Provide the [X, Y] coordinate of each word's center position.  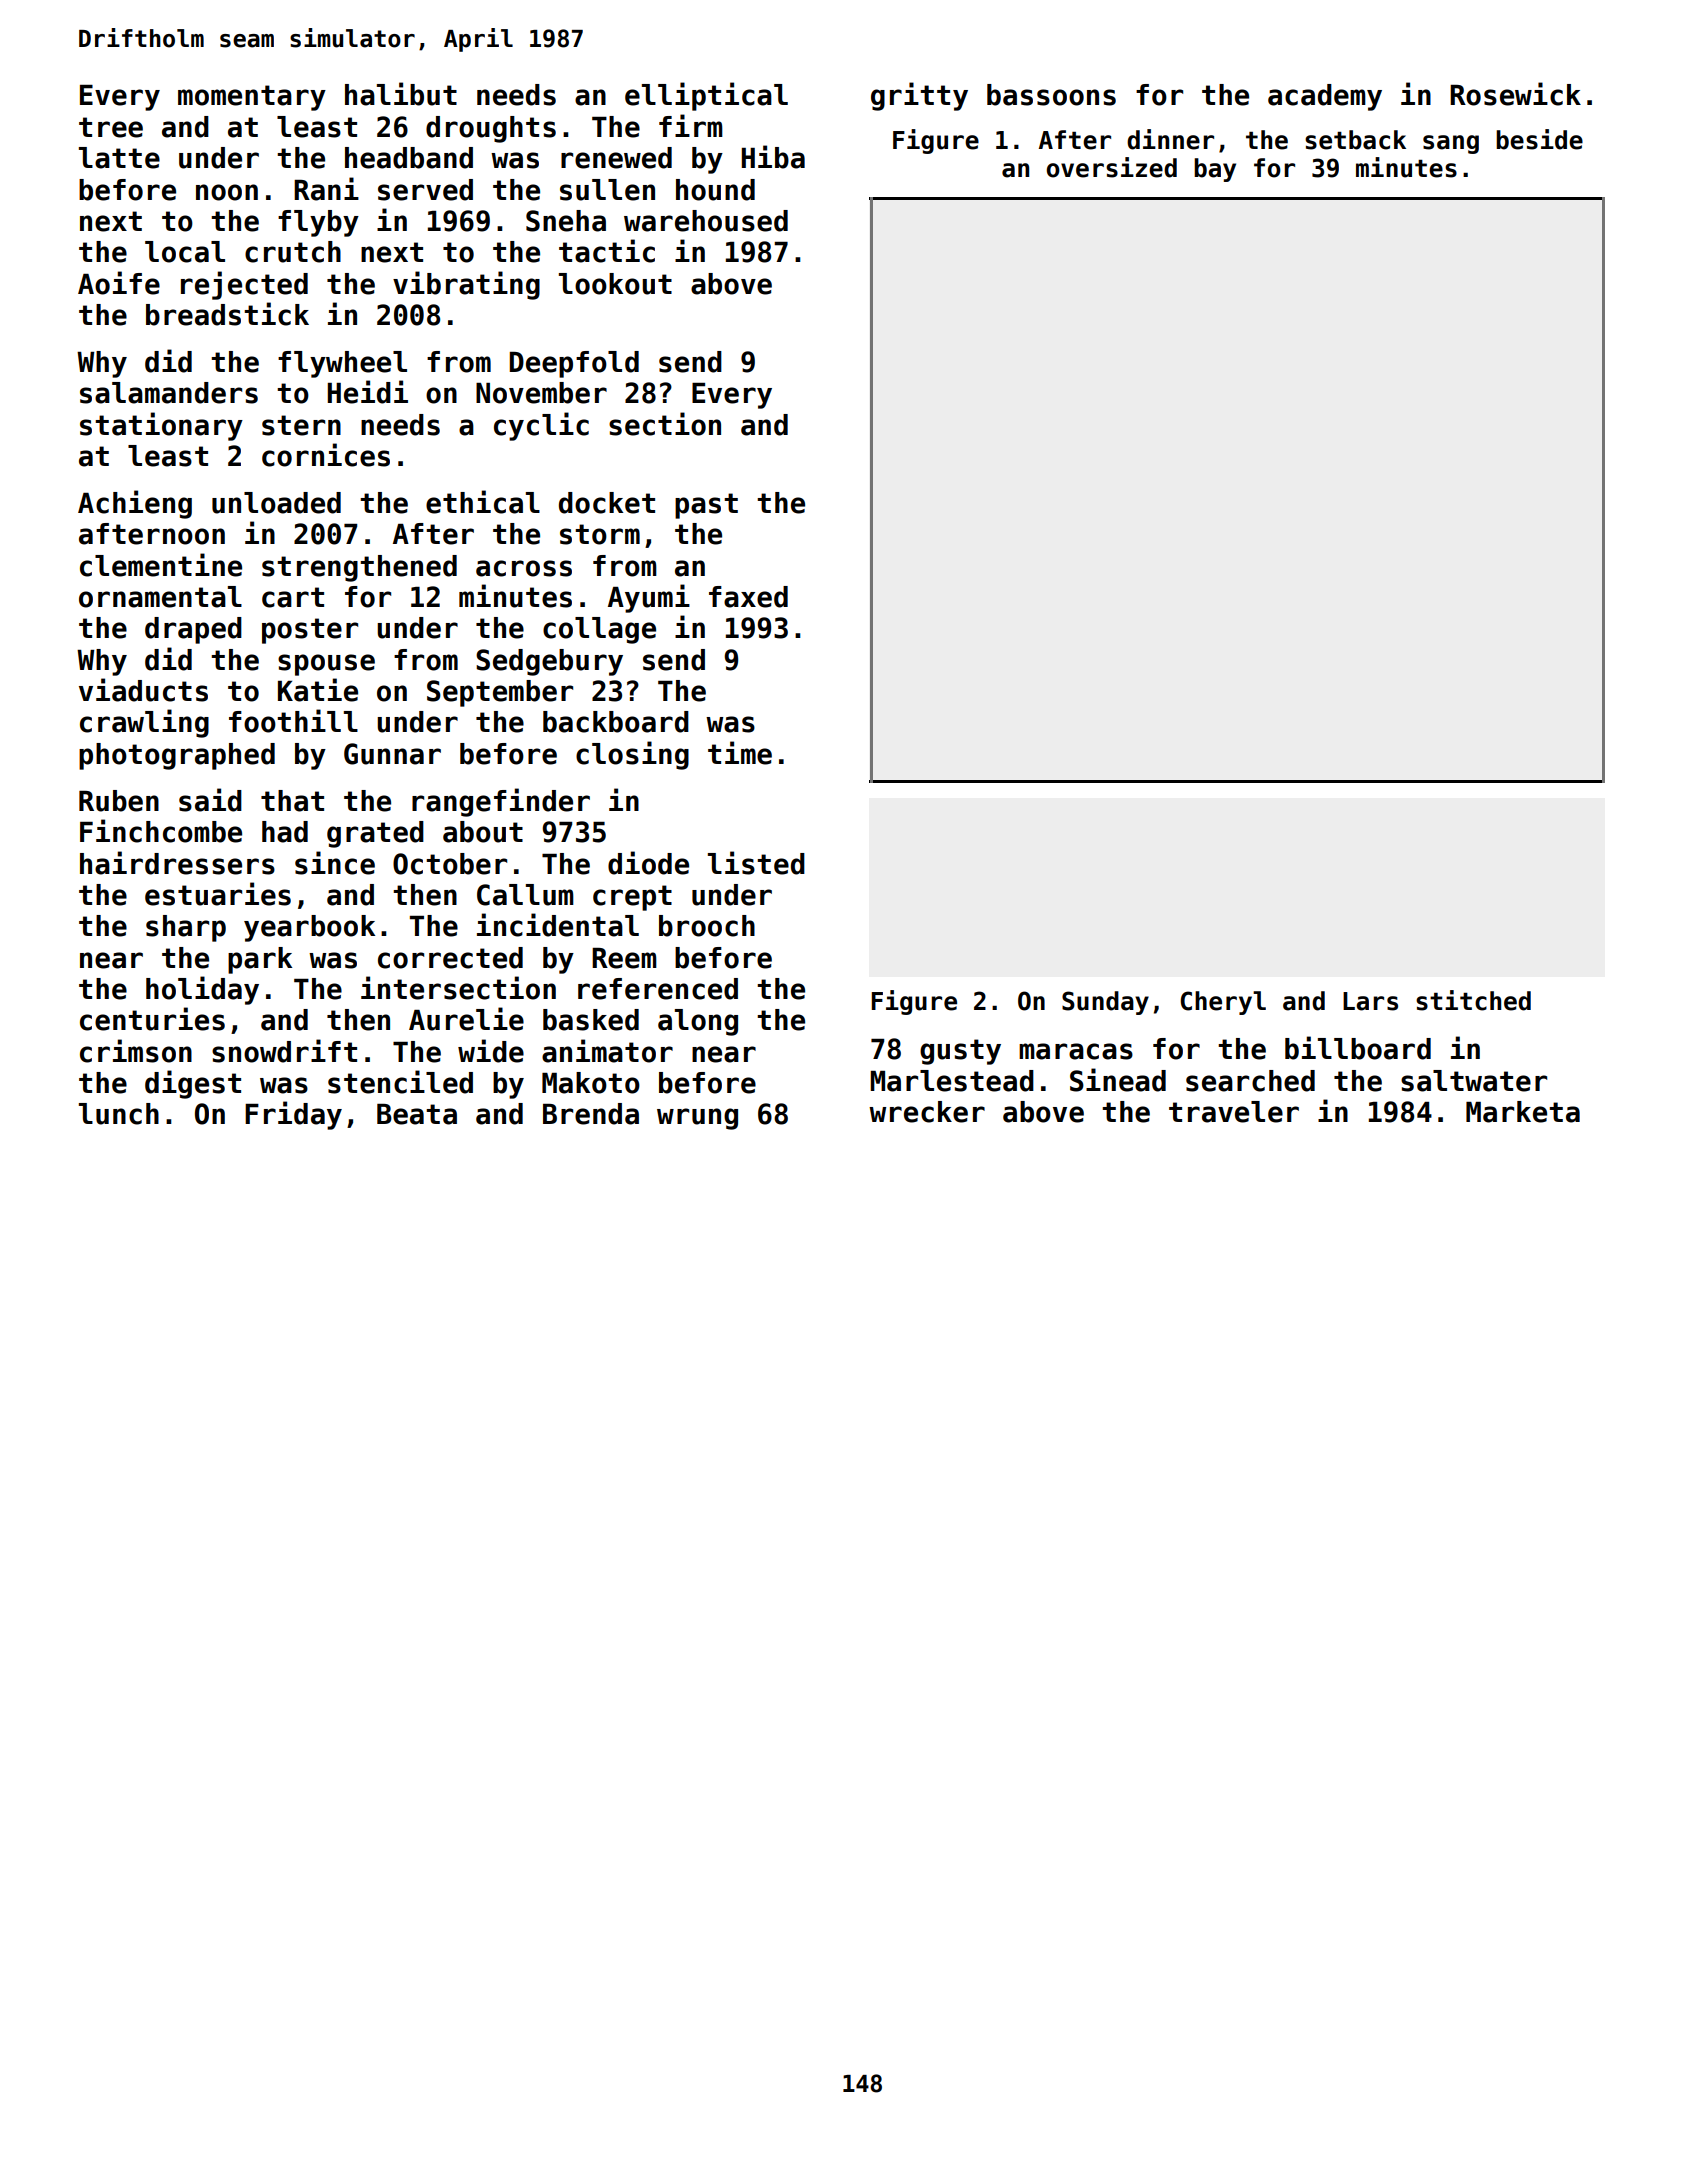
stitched [1473, 1000]
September [500, 693]
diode [648, 863]
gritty [919, 96]
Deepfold [574, 364]
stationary [161, 426]
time [740, 753]
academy [1325, 97]
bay [1215, 170]
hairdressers [177, 863]
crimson [136, 1051]
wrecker [927, 1112]
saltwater [1474, 1081]
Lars [1370, 1001]
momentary [252, 98]
